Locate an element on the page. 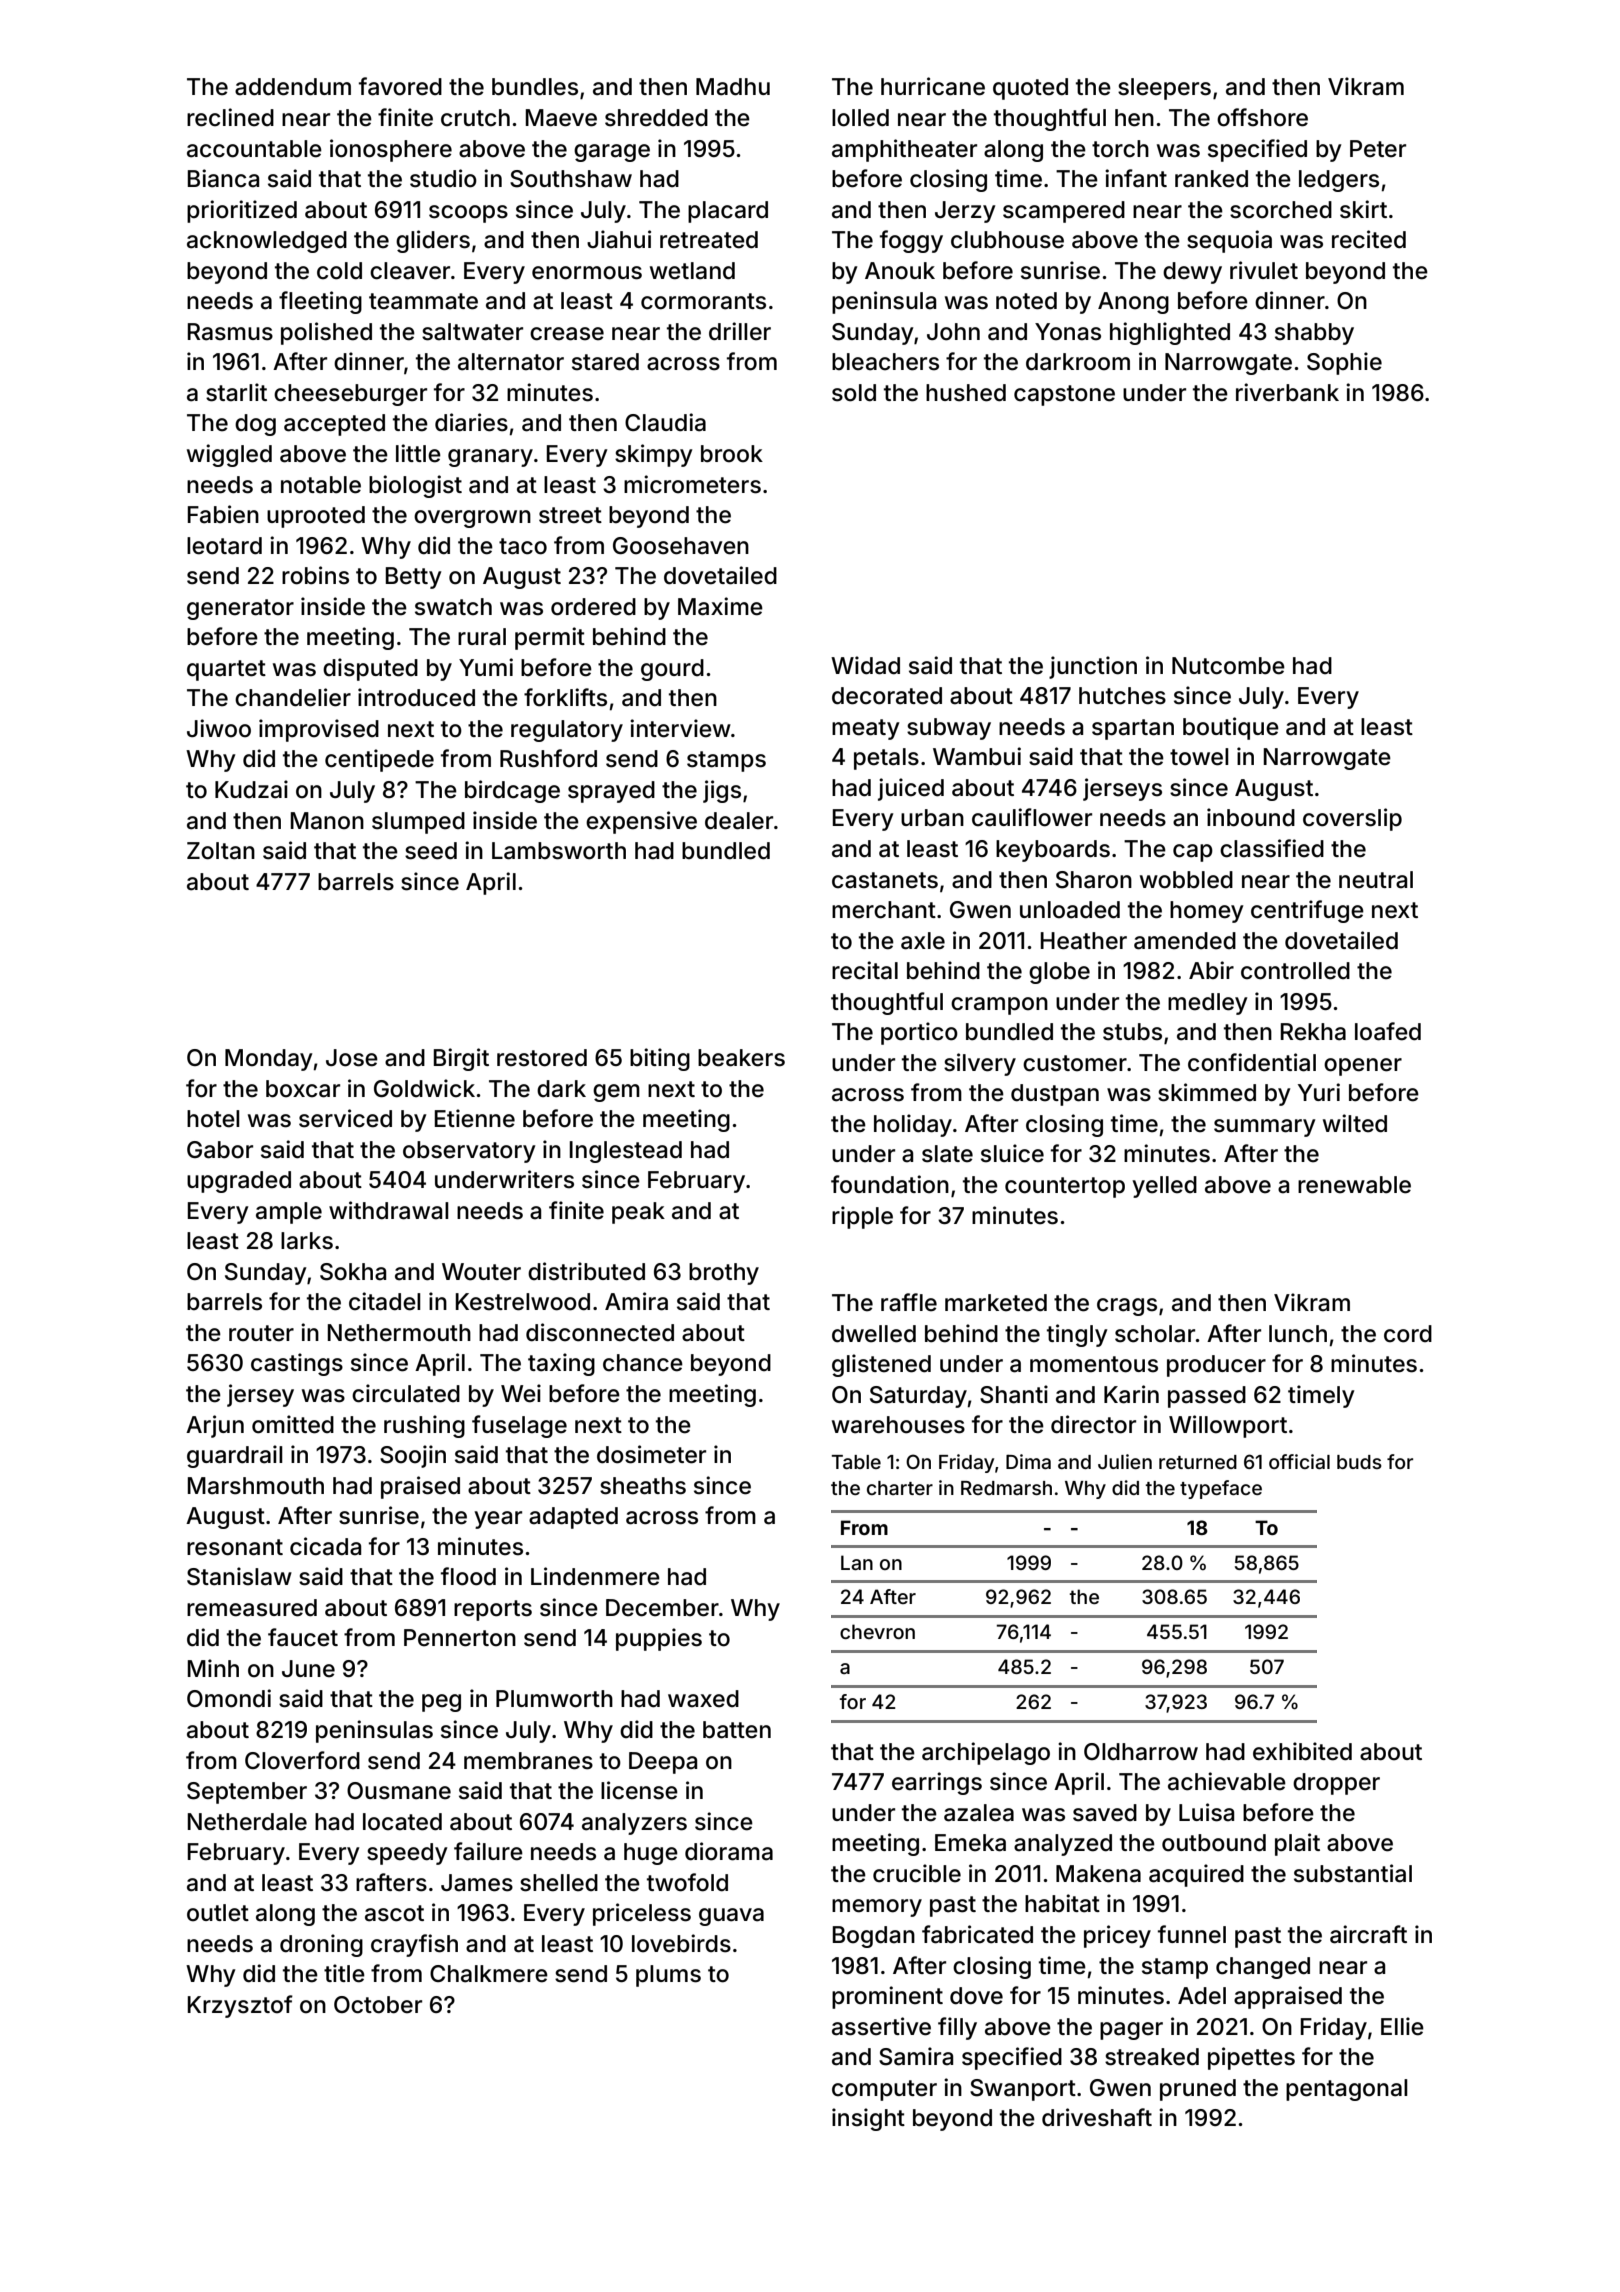 This page has height=2292, width=1620. exhibited is located at coordinates (1302, 1751).
